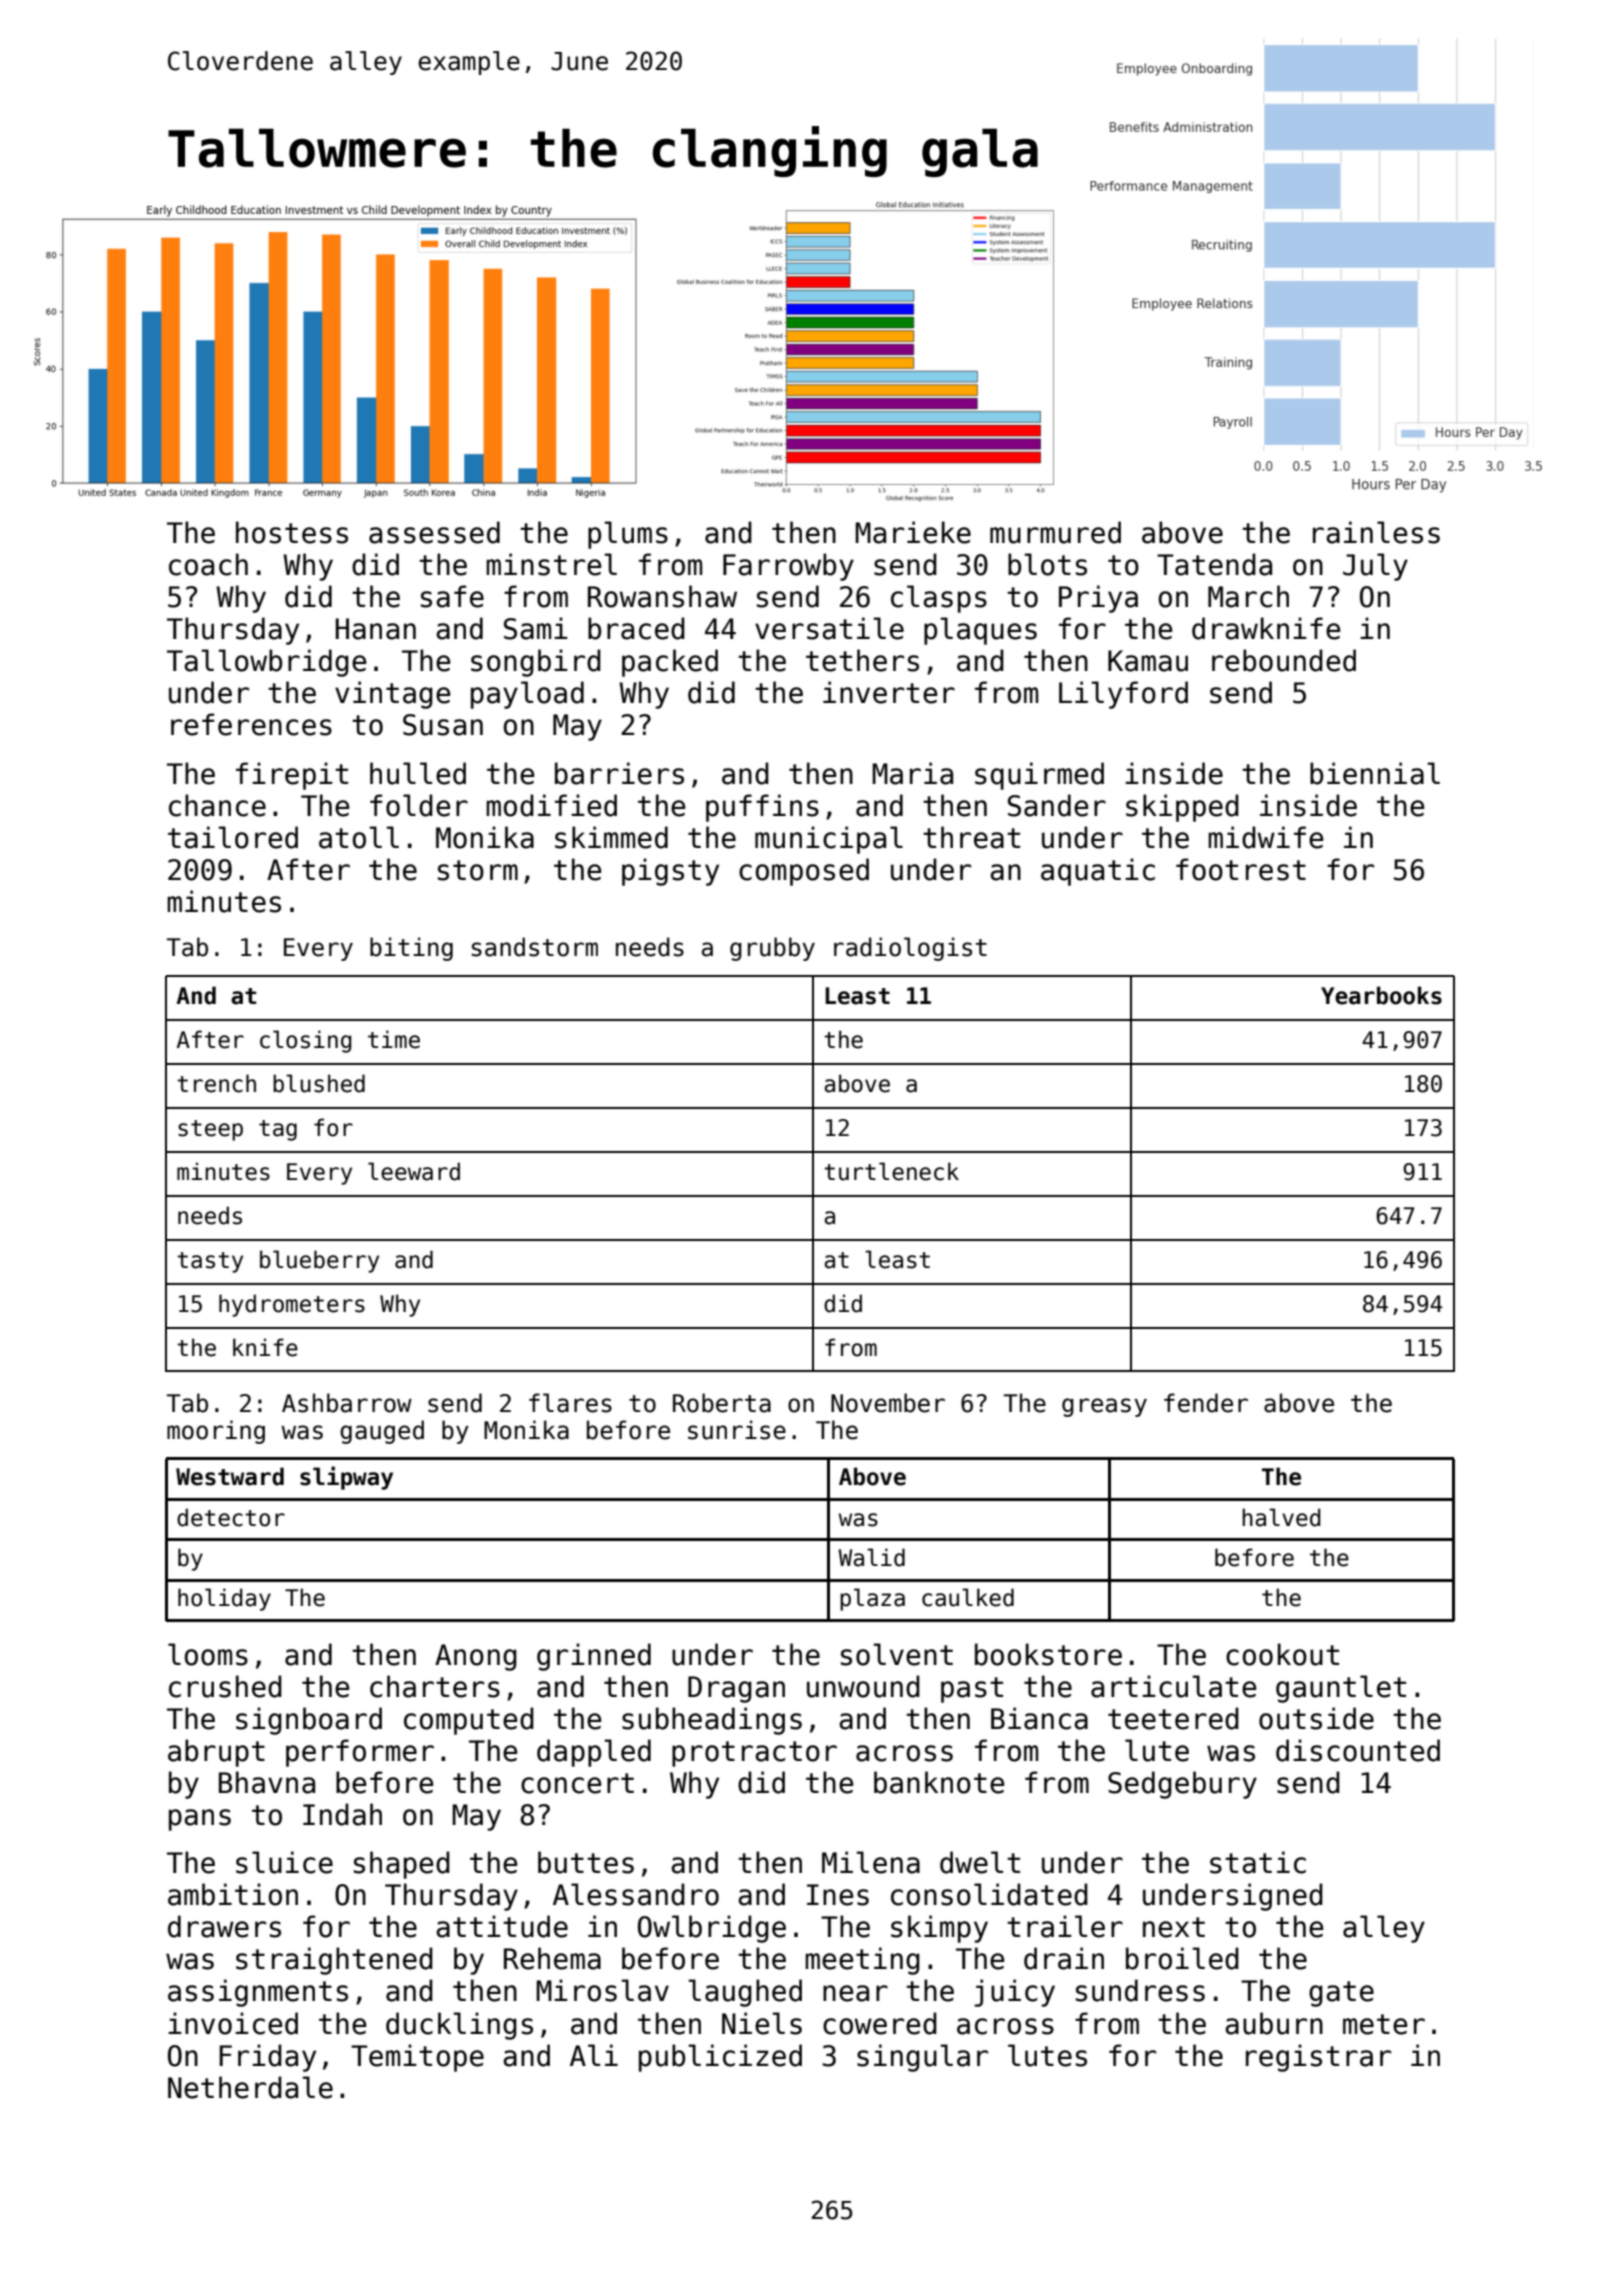  What do you see at coordinates (570, 1403) in the image?
I see `flares` at bounding box center [570, 1403].
